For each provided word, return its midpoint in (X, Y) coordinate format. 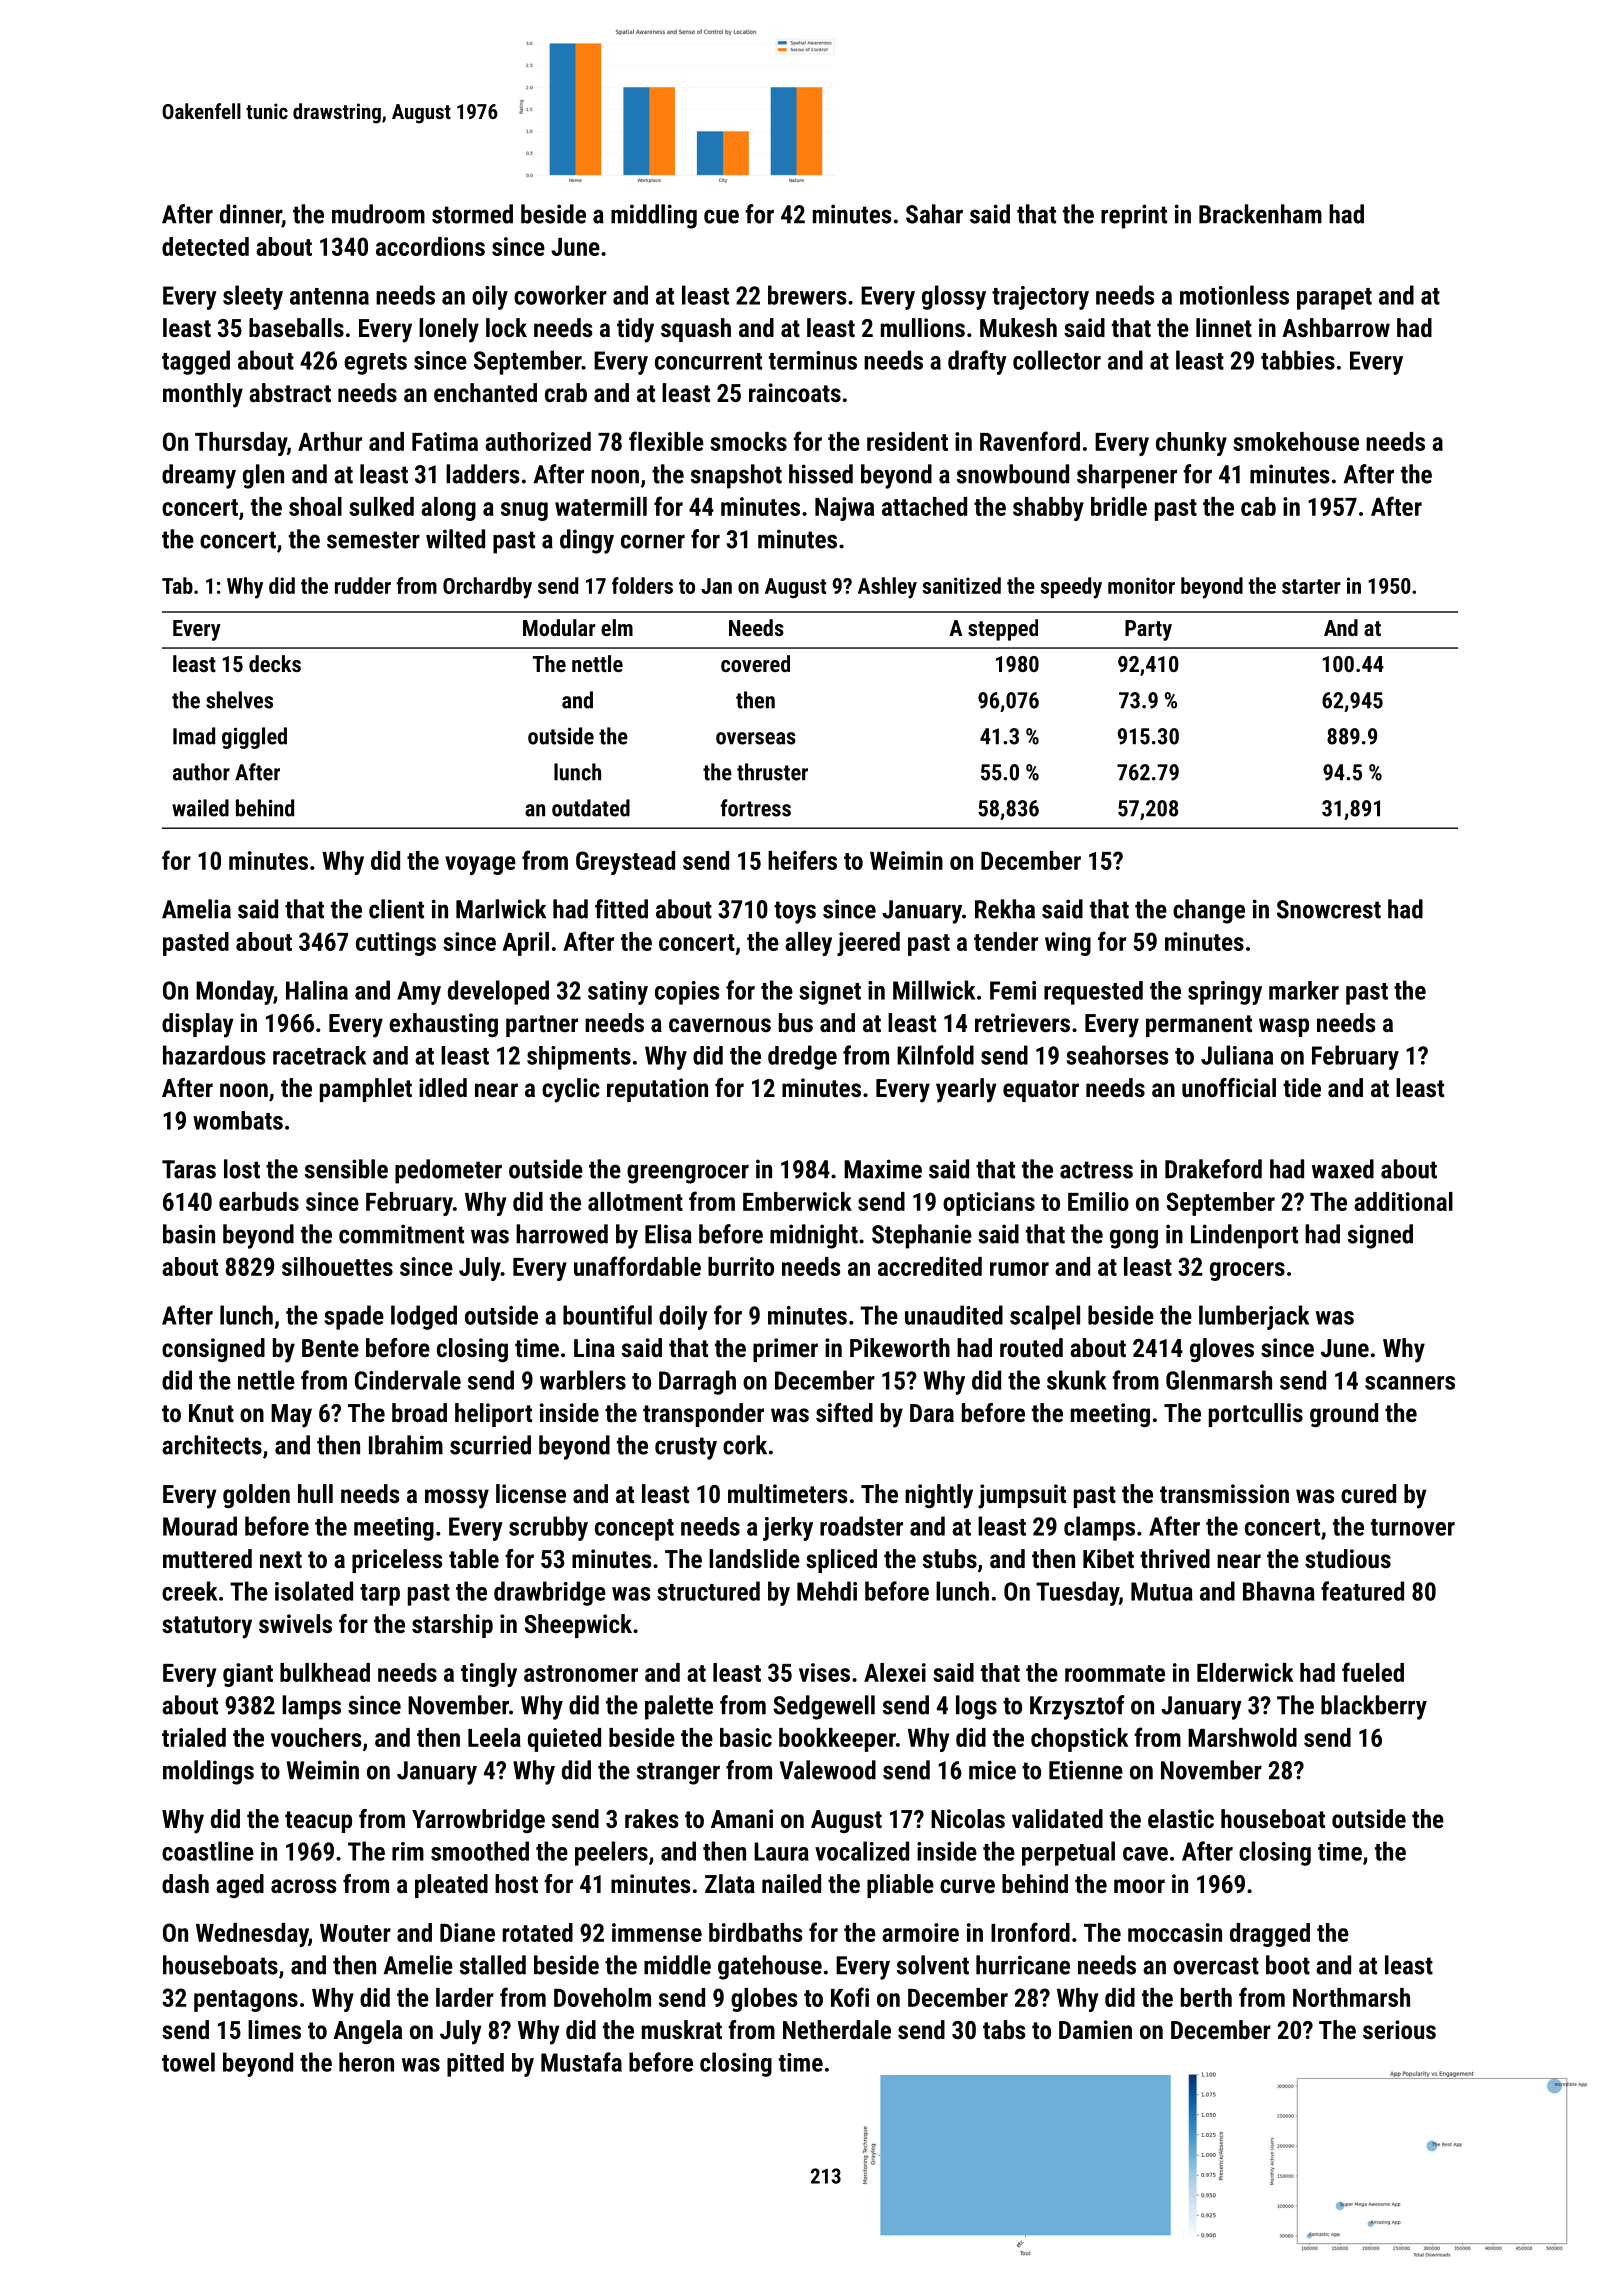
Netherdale (837, 2029)
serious (1399, 2029)
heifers (802, 860)
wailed (200, 808)
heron (366, 2062)
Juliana (1237, 1055)
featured (1362, 1591)
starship (452, 1626)
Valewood (827, 1770)
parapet (1334, 299)
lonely (449, 330)
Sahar (934, 214)
